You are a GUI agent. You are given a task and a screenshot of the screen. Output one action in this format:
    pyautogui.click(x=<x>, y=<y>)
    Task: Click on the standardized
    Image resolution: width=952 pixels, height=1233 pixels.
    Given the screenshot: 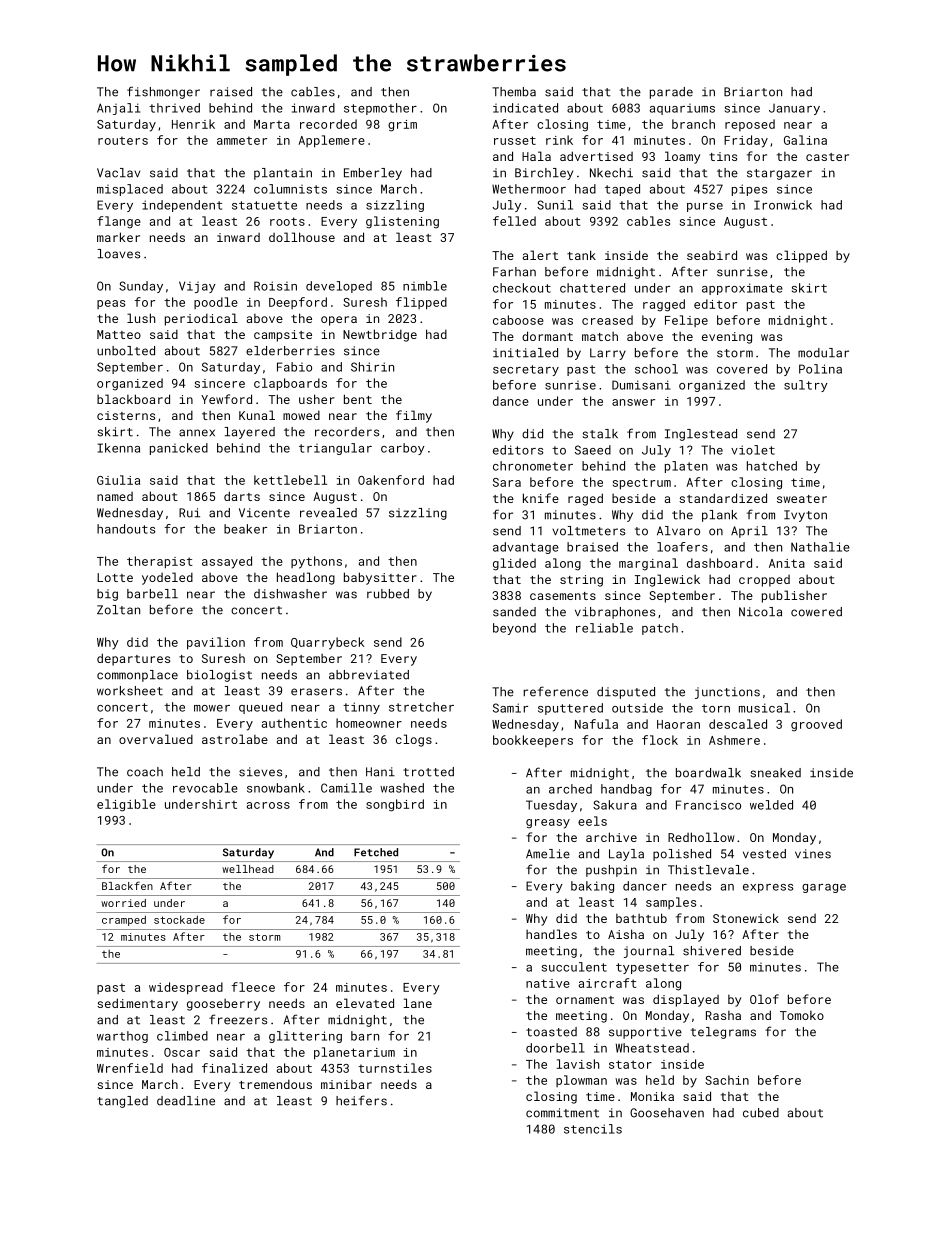 What is the action you would take?
    pyautogui.click(x=723, y=498)
